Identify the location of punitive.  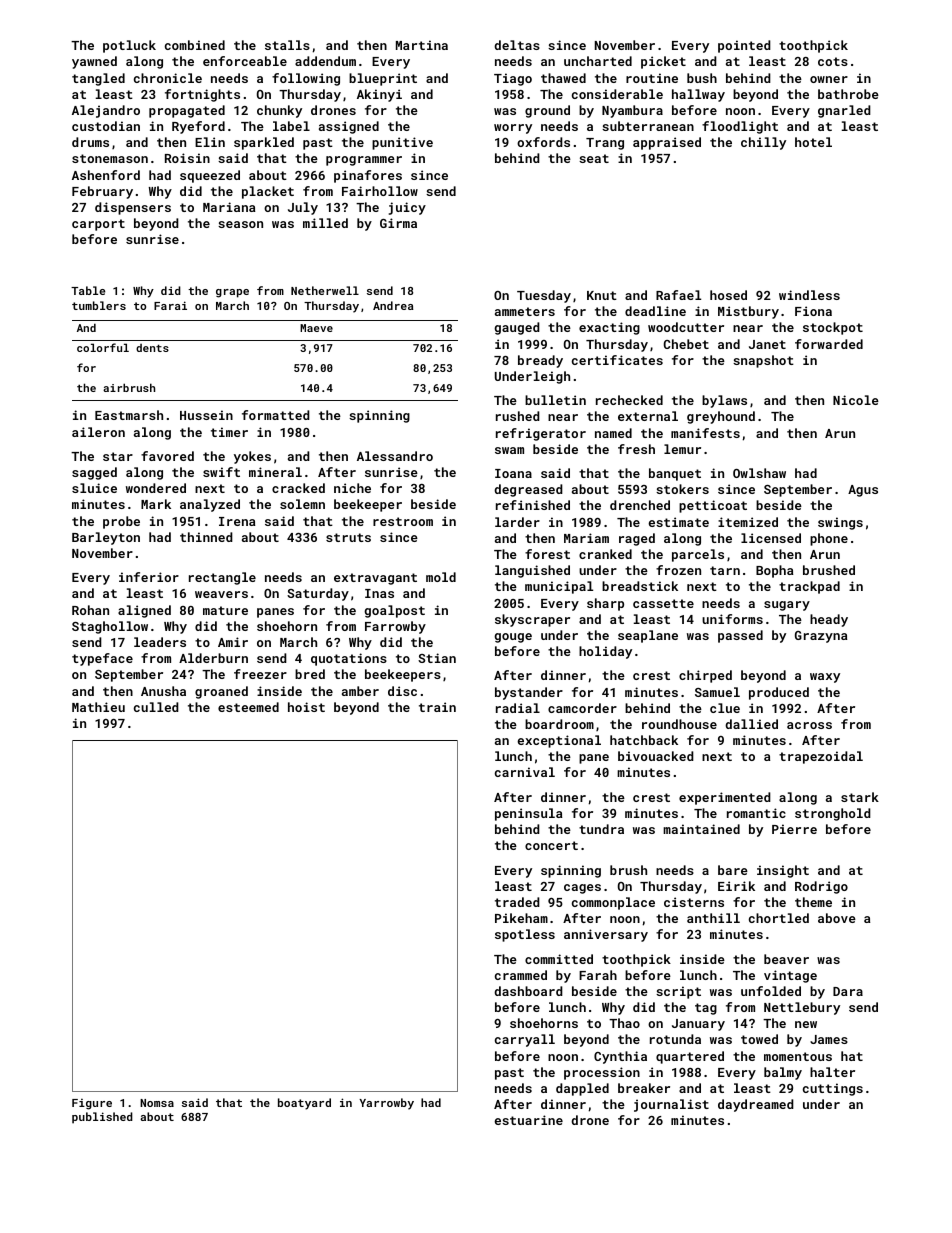
(402, 143).
